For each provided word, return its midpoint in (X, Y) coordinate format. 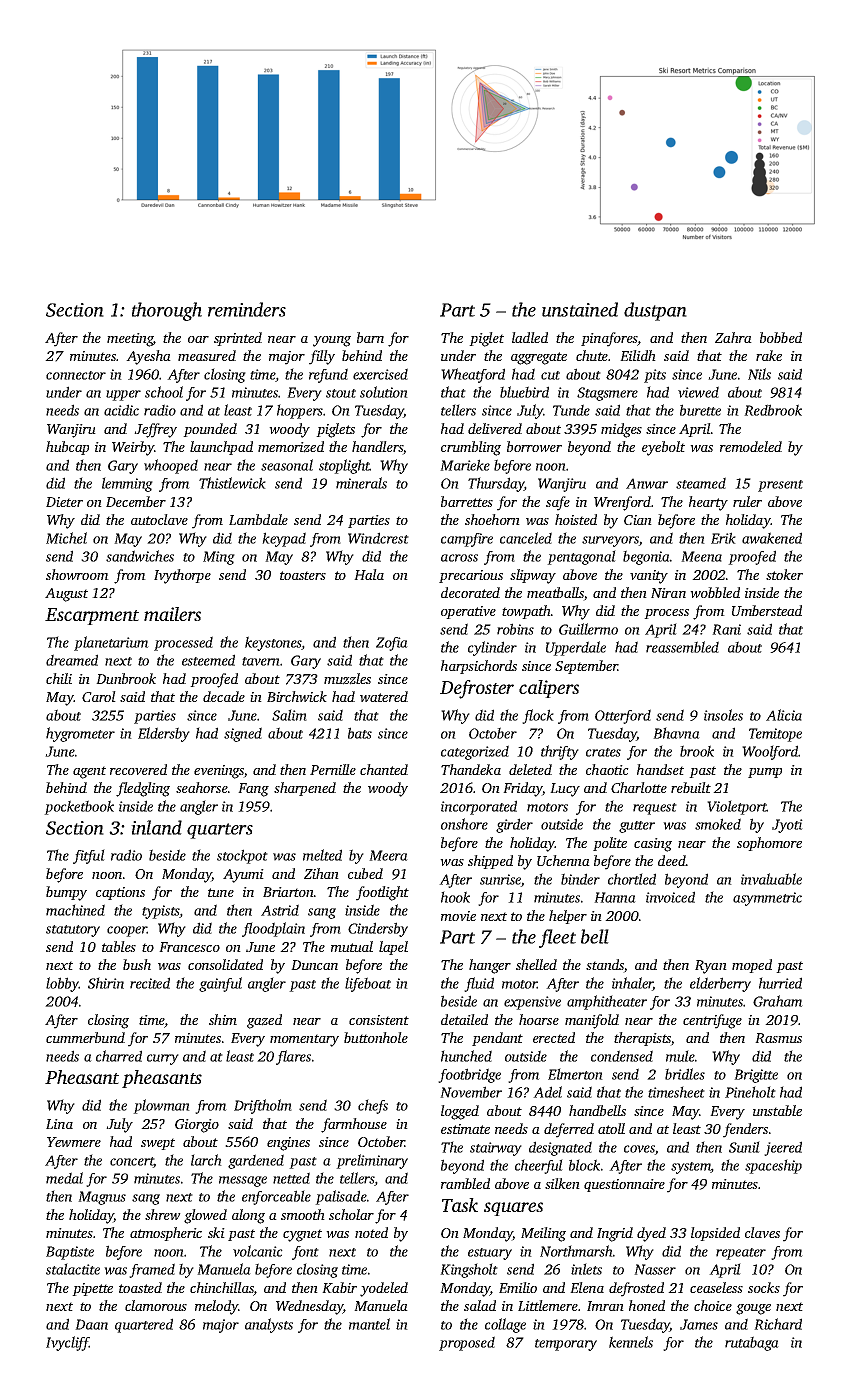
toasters (303, 575)
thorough (167, 311)
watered (384, 696)
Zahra (733, 337)
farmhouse (354, 1125)
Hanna (615, 897)
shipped (490, 862)
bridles (685, 1074)
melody (217, 1307)
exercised (380, 374)
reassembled (682, 647)
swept (158, 1144)
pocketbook (79, 807)
